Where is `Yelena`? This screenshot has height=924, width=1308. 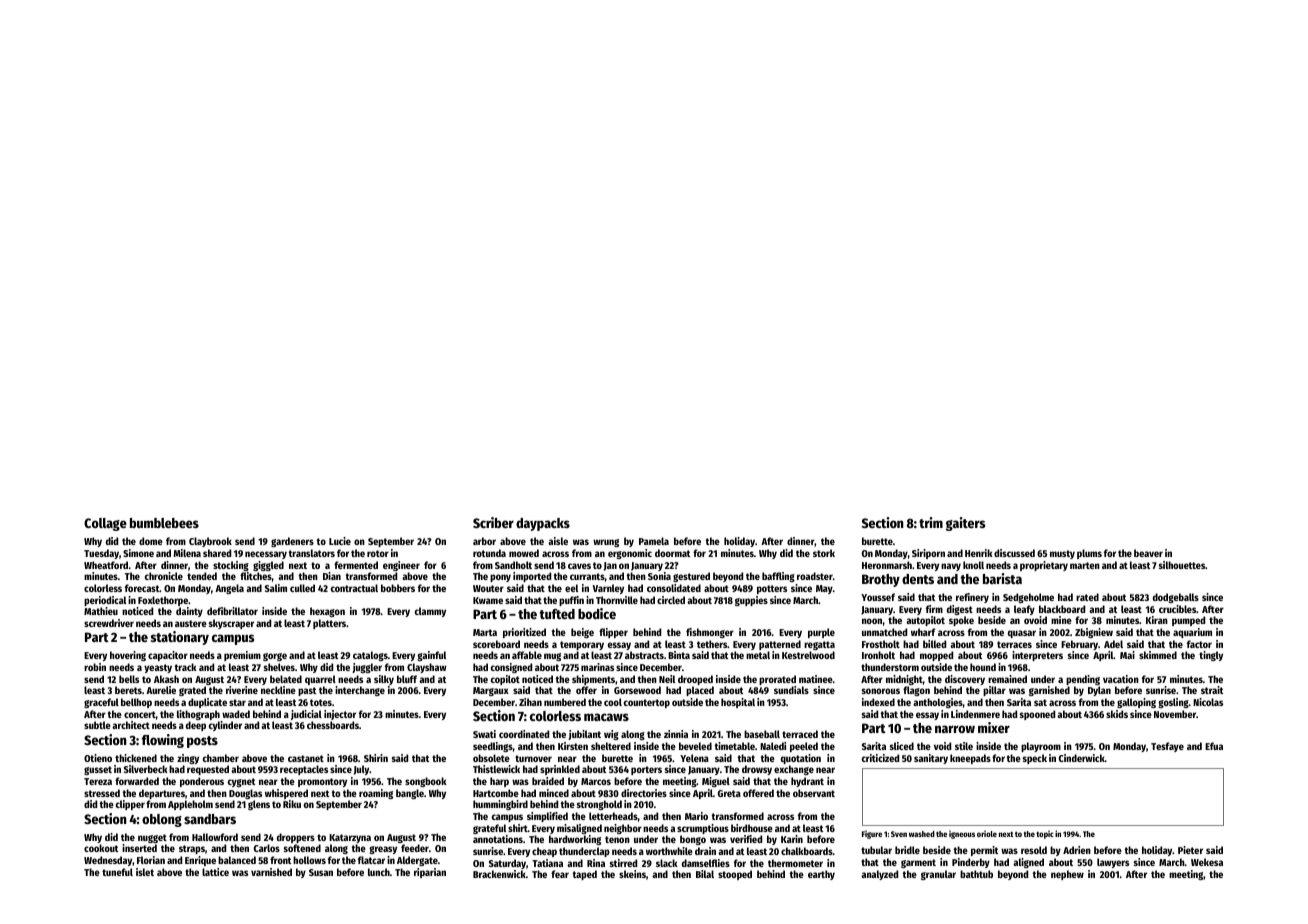 Yelena is located at coordinates (694, 758).
